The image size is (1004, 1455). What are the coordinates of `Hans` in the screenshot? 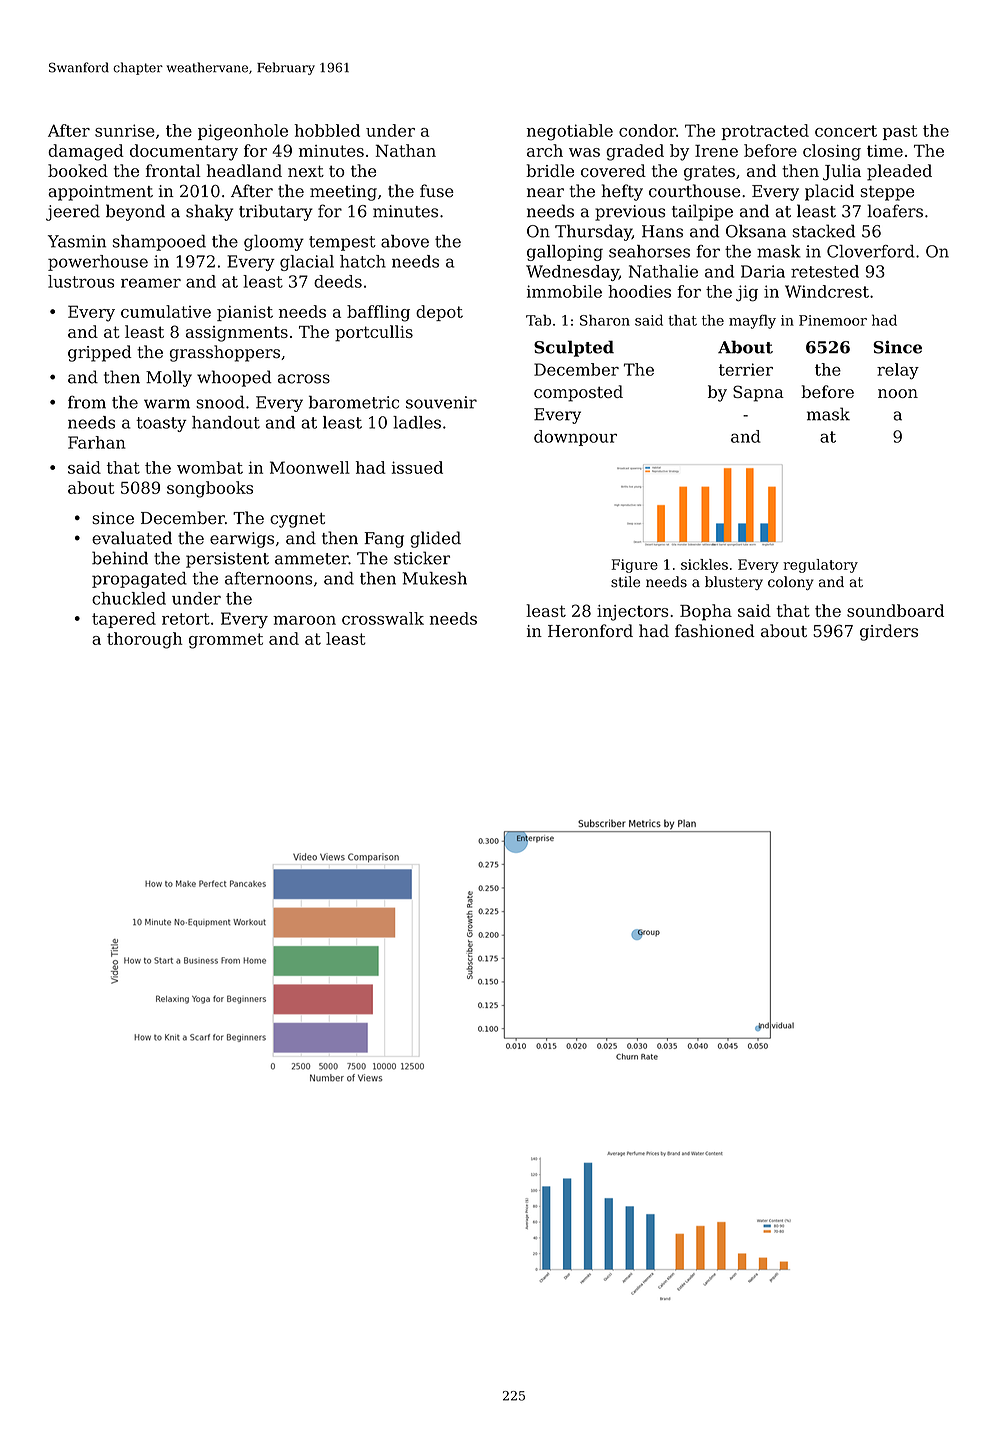 It's located at (662, 231).
